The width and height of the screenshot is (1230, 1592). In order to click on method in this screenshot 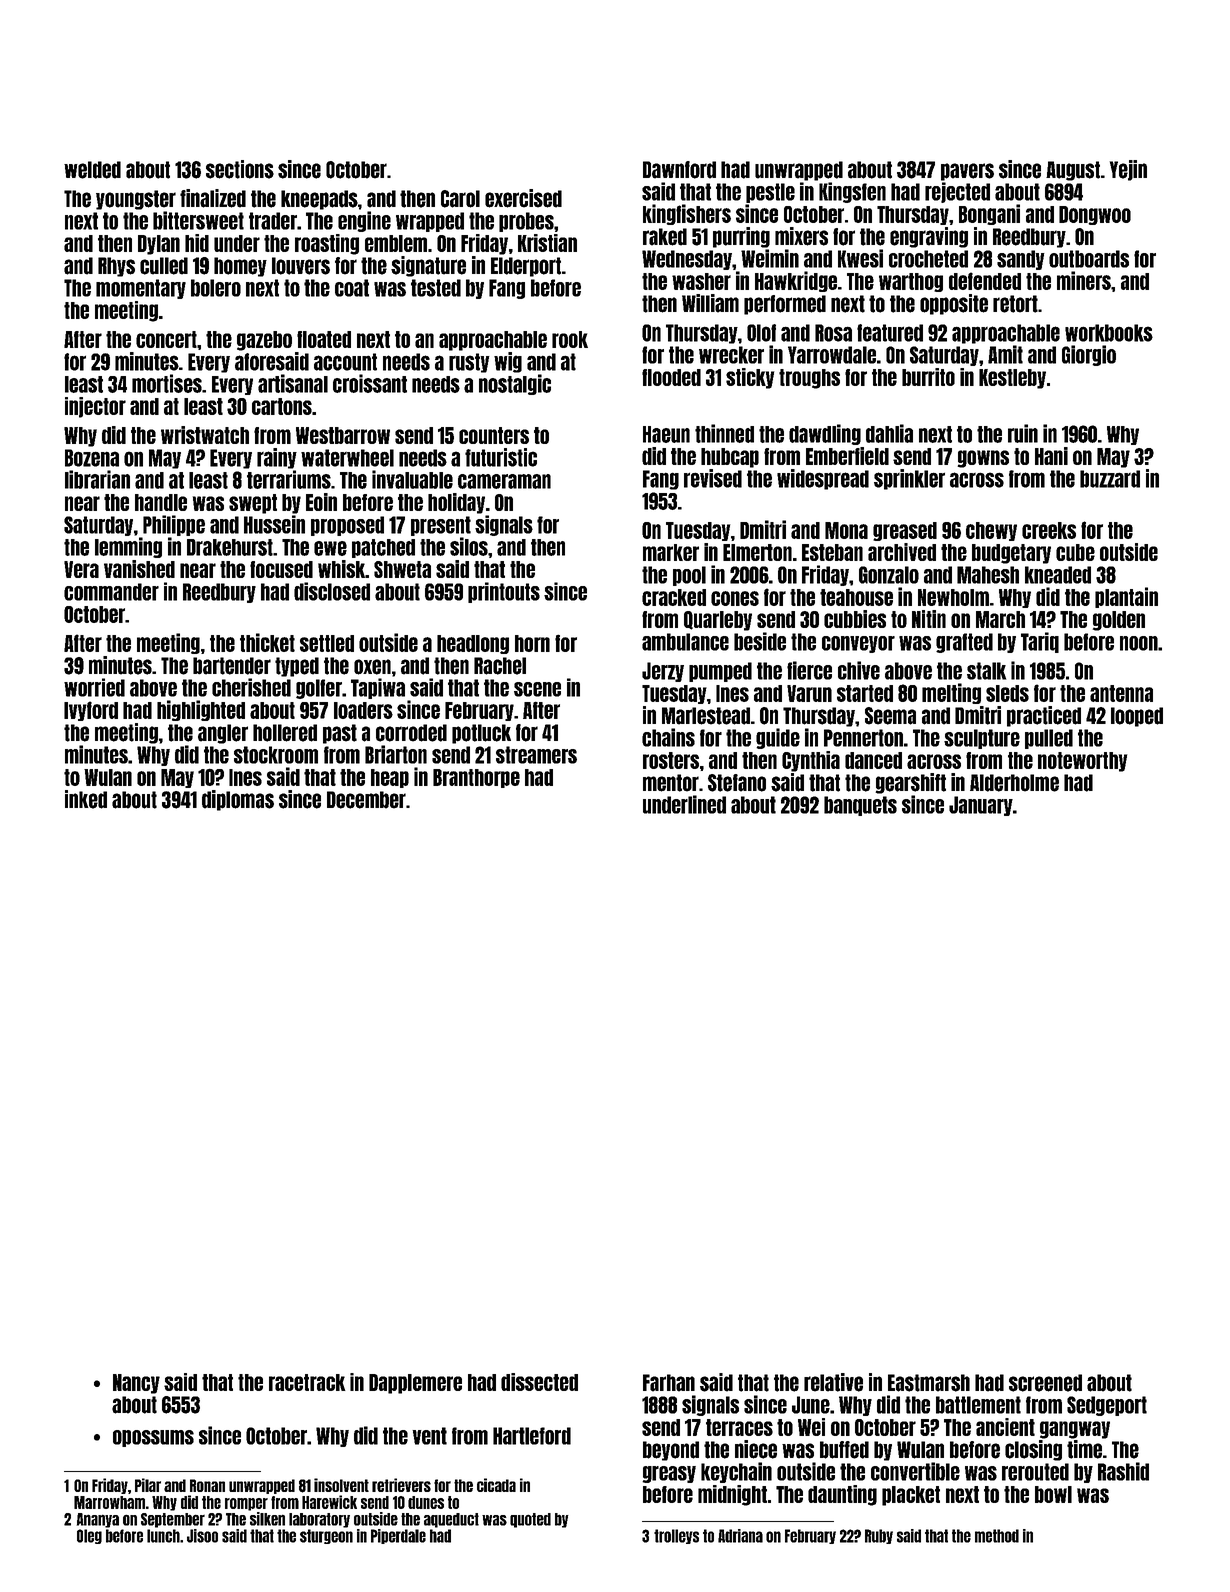, I will do `click(997, 1536)`.
